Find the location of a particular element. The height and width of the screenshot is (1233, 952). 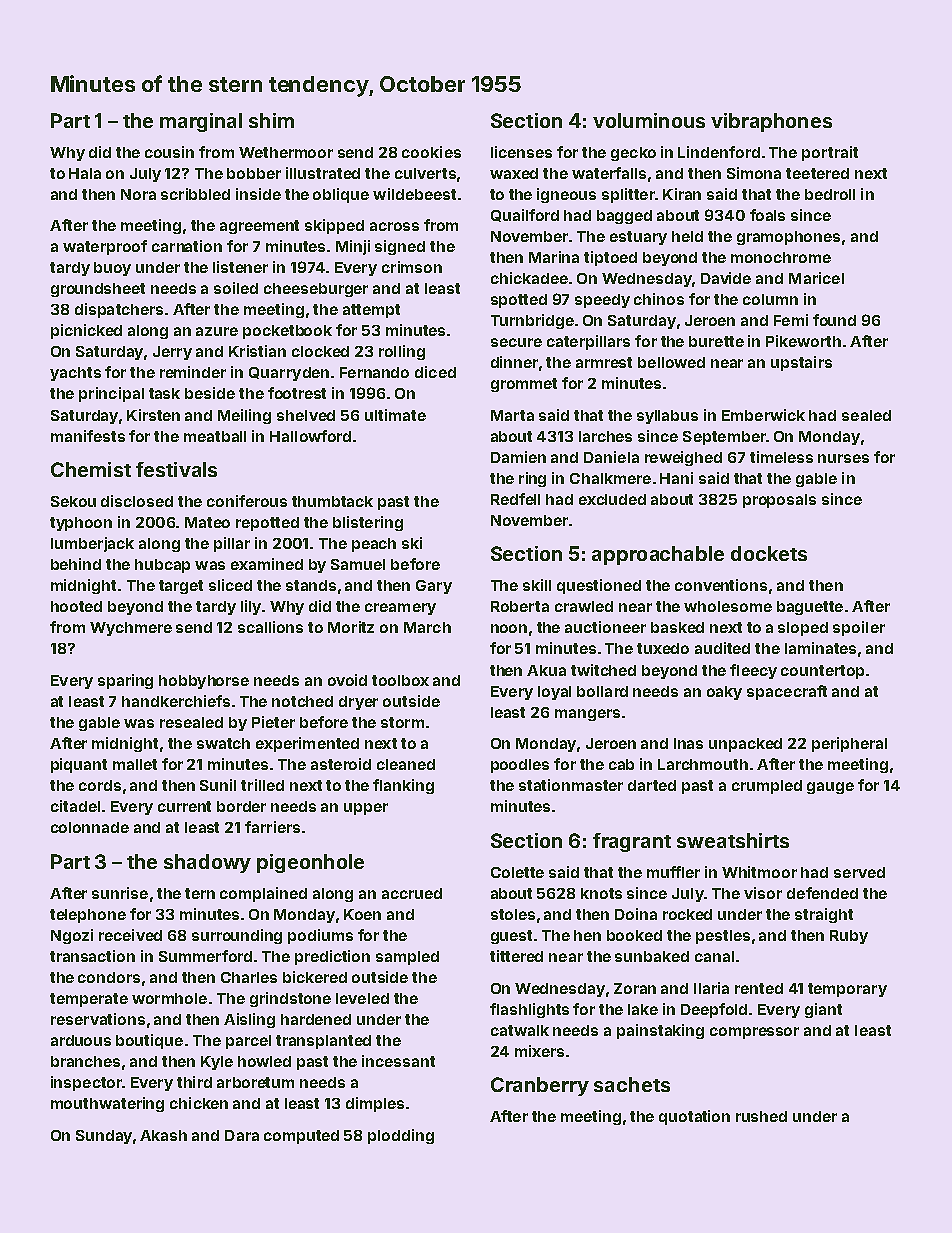

vibraphones is located at coordinates (771, 122).
